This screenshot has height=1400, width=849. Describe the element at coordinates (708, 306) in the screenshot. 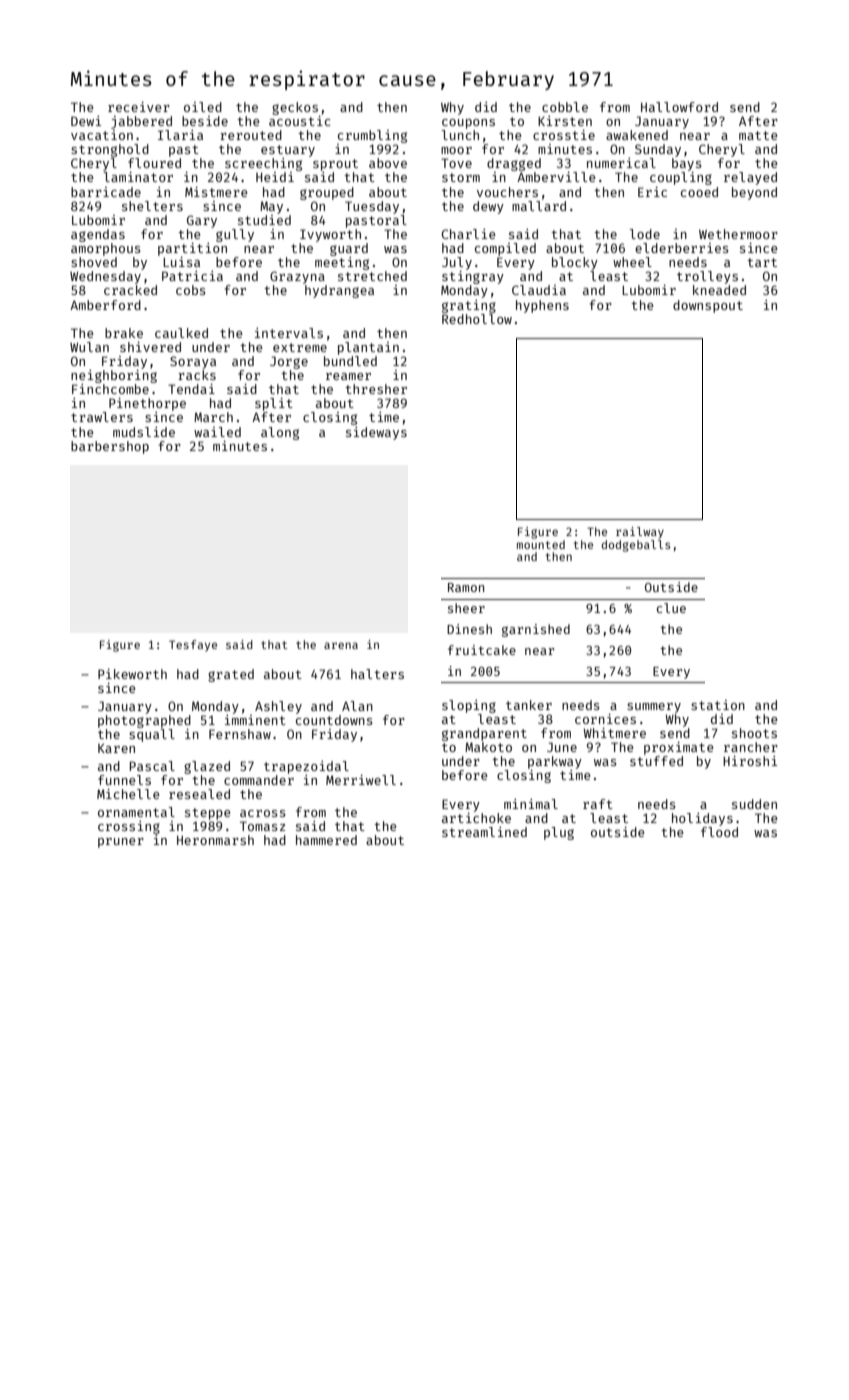

I see `downspout` at that location.
